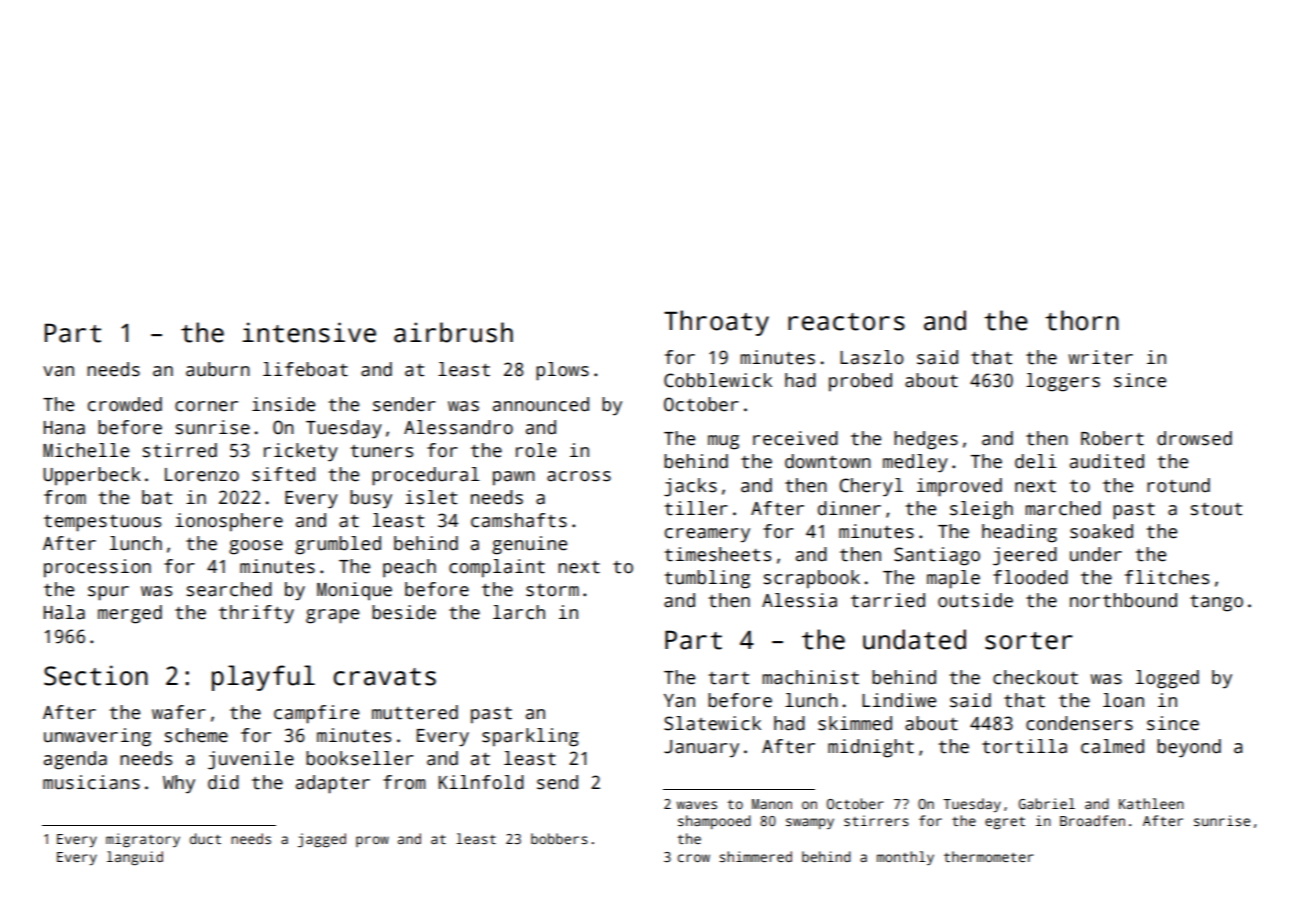 The width and height of the document is (1308, 924). What do you see at coordinates (372, 841) in the document?
I see `prow` at bounding box center [372, 841].
